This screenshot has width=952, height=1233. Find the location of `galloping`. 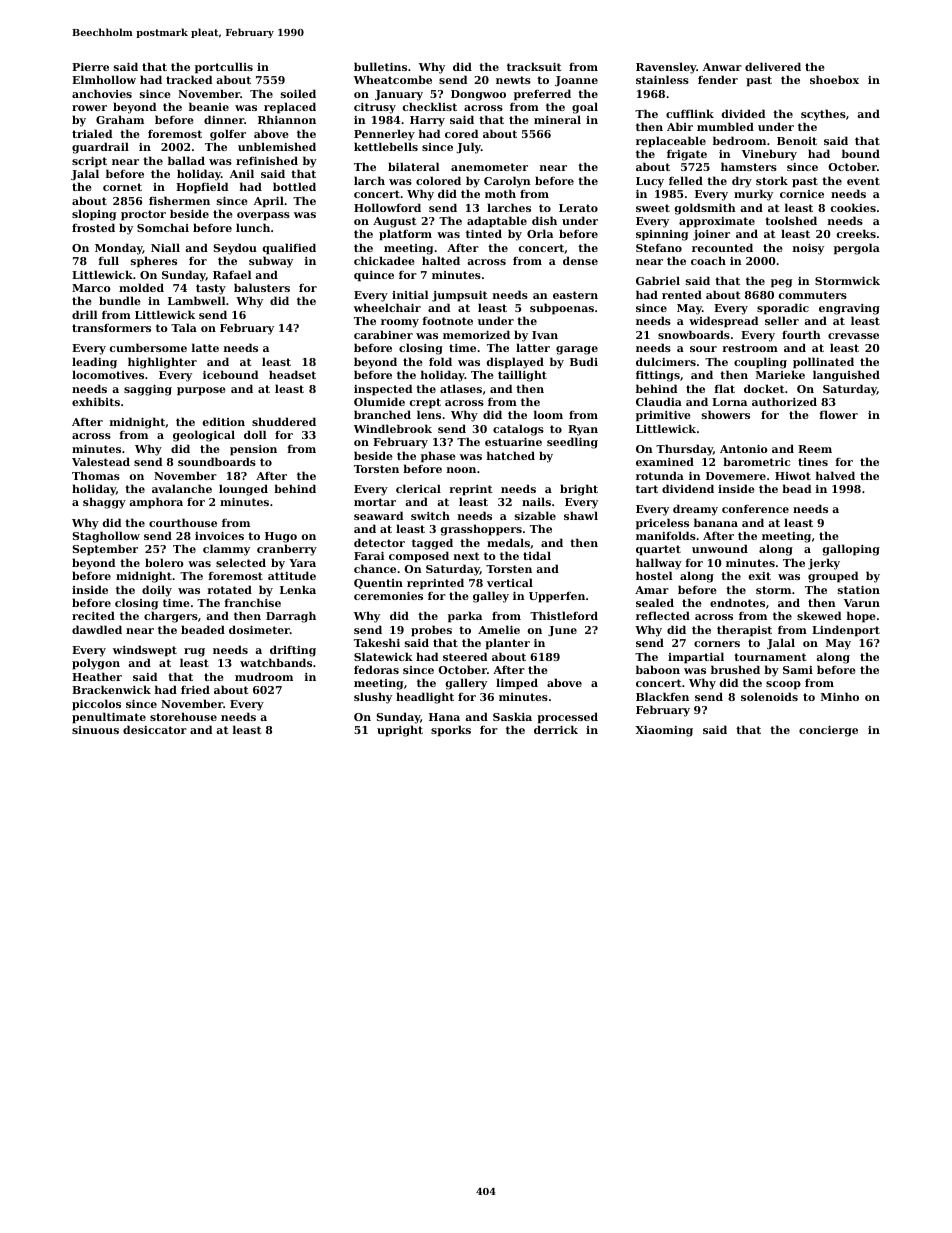

galloping is located at coordinates (851, 550).
